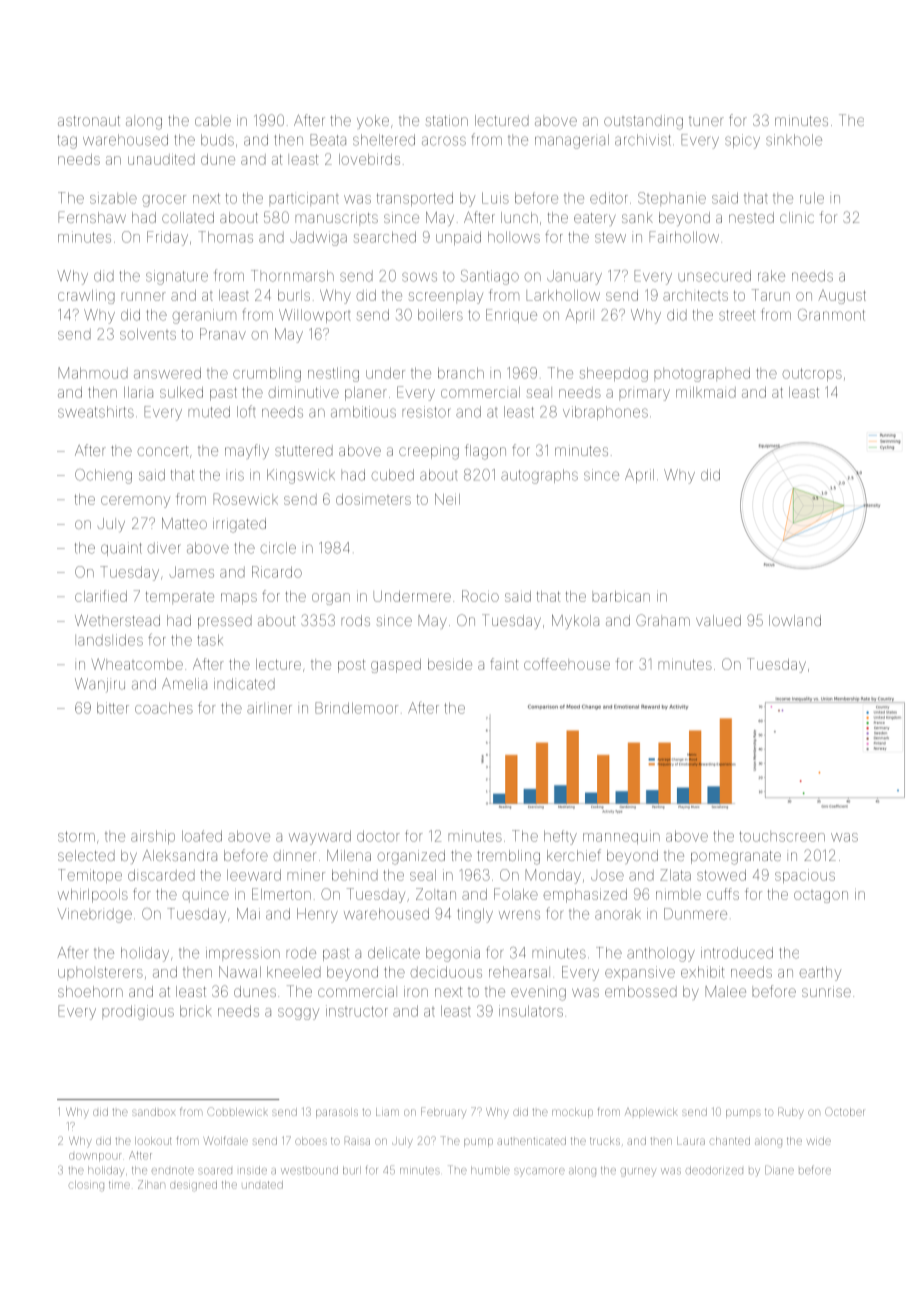  Describe the element at coordinates (737, 953) in the screenshot. I see `introduced` at that location.
